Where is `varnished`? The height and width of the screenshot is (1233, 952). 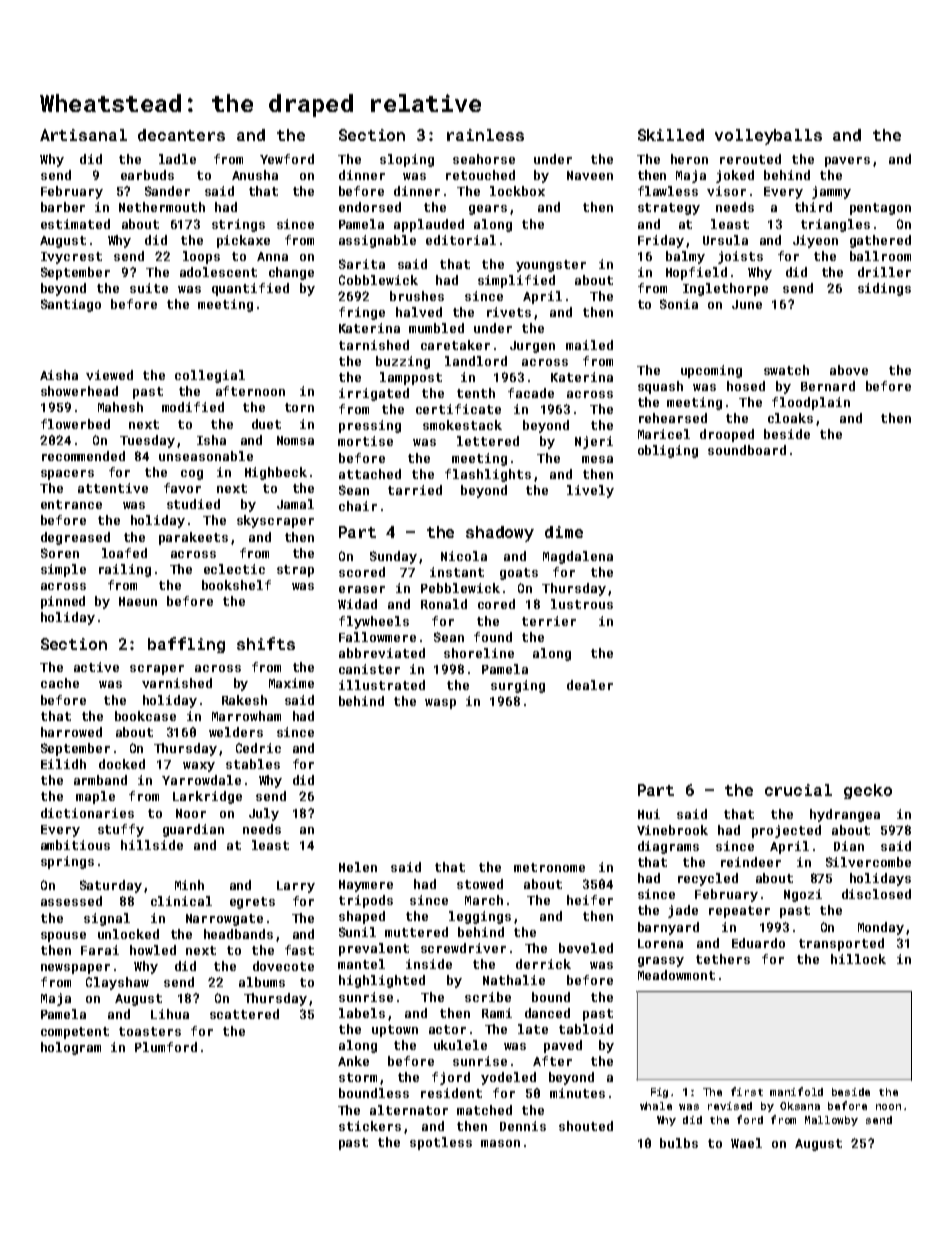
varnished is located at coordinates (177, 683).
